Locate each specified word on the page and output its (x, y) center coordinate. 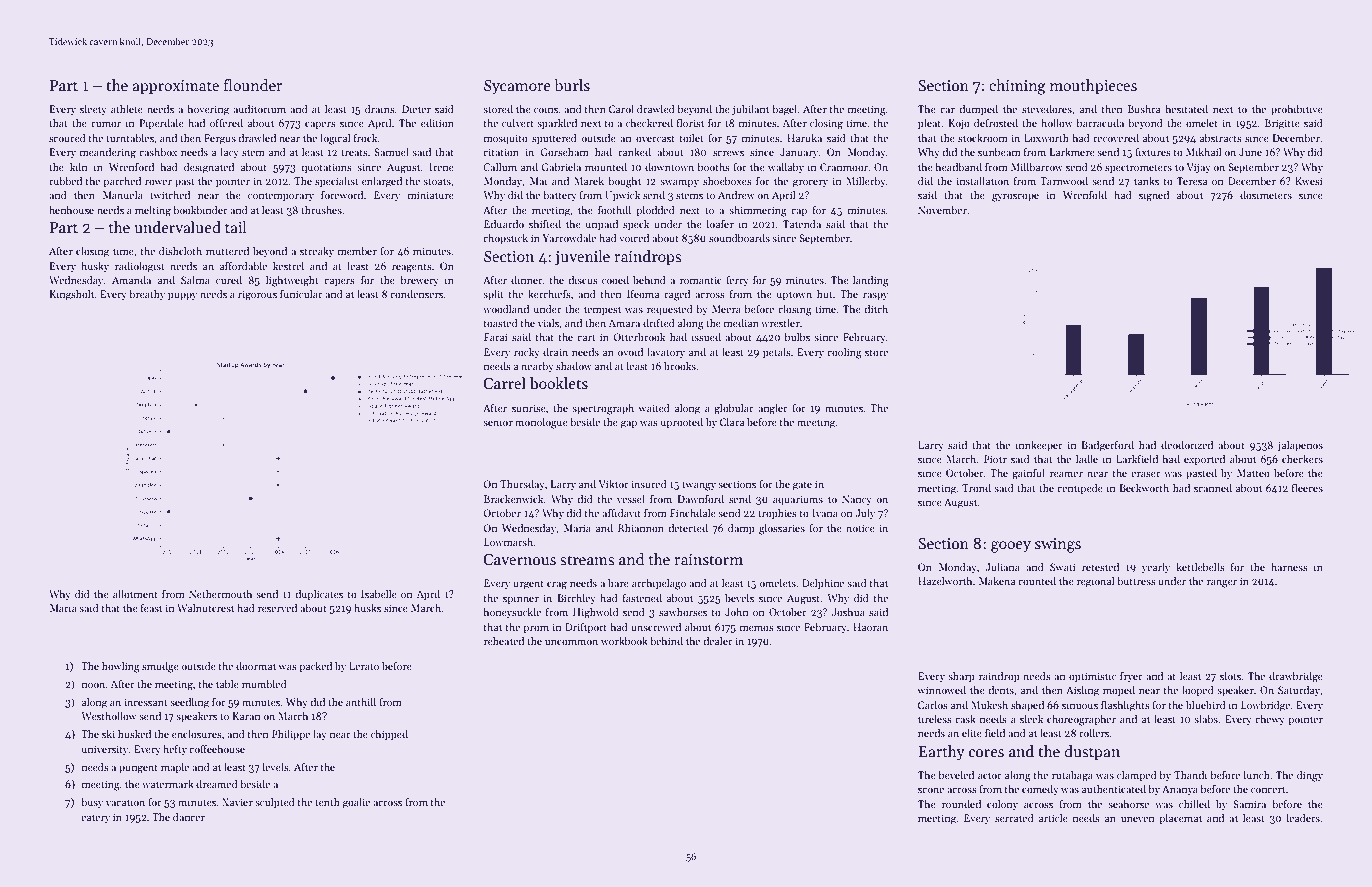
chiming (1017, 87)
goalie (356, 803)
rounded (961, 804)
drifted (659, 323)
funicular (301, 294)
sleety (93, 110)
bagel (784, 110)
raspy (875, 296)
